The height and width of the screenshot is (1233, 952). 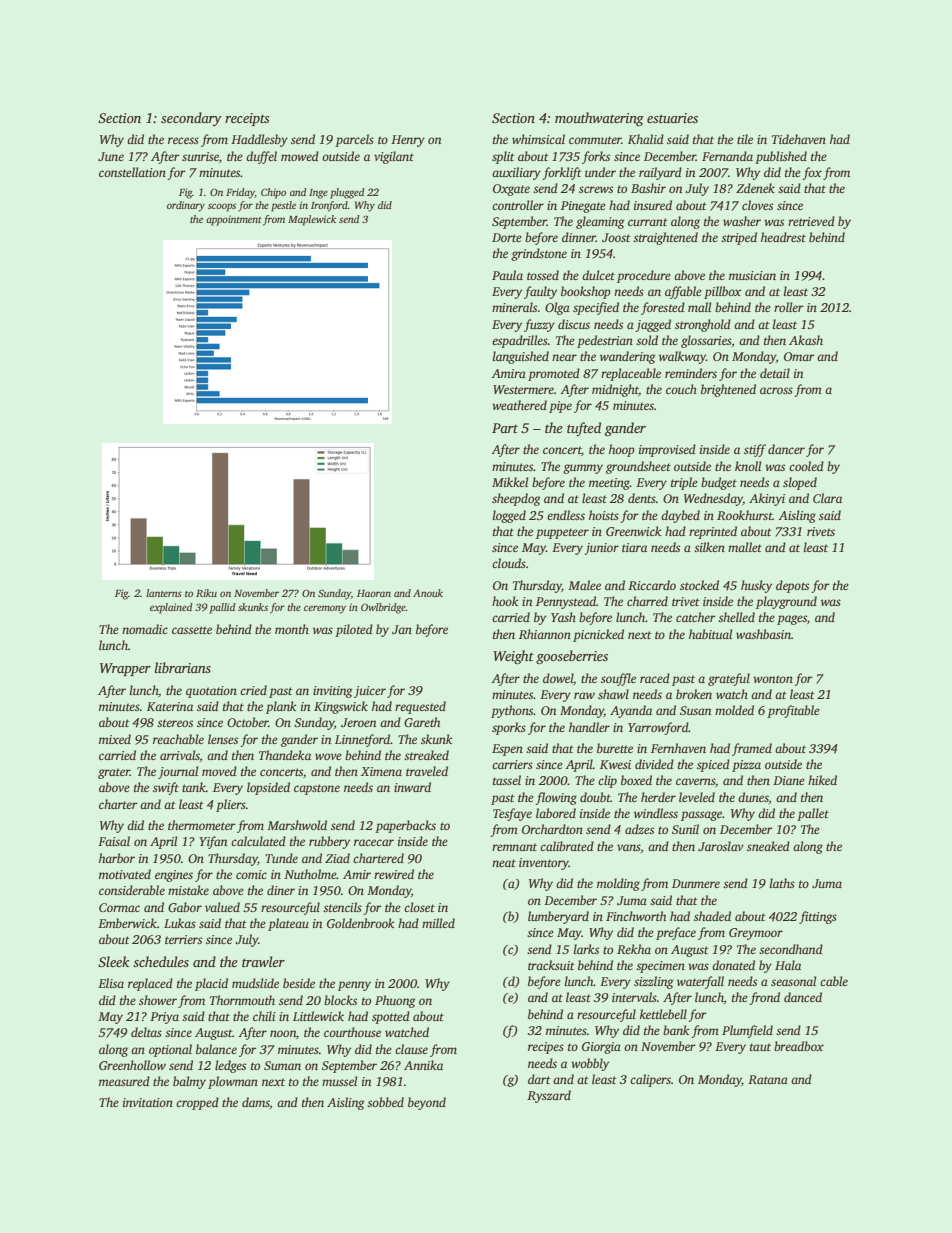 What do you see at coordinates (231, 805) in the screenshot?
I see `pliers` at bounding box center [231, 805].
